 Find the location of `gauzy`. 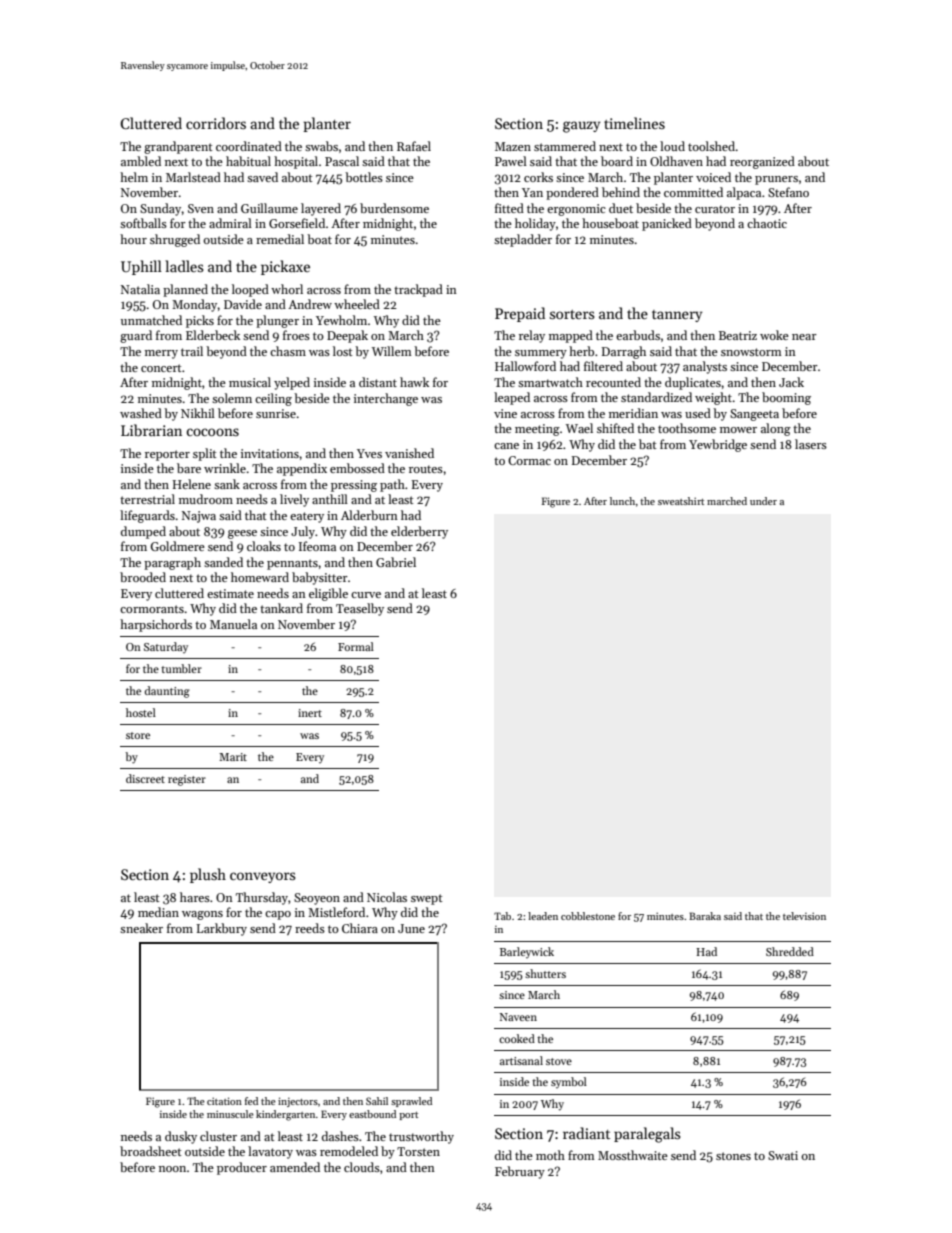

gauzy is located at coordinates (581, 127).
